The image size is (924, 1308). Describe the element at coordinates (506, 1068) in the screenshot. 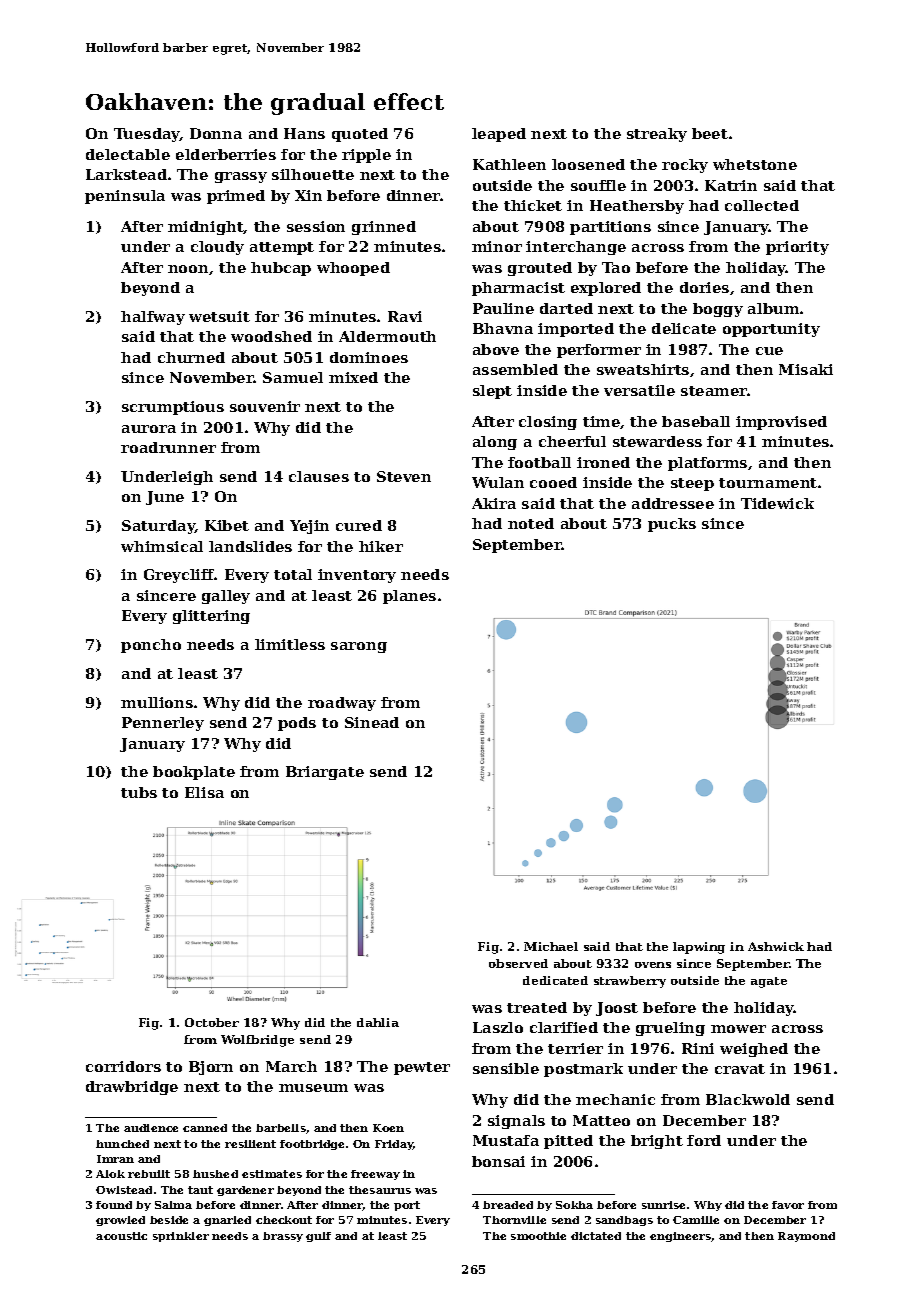

I see `sensible` at that location.
